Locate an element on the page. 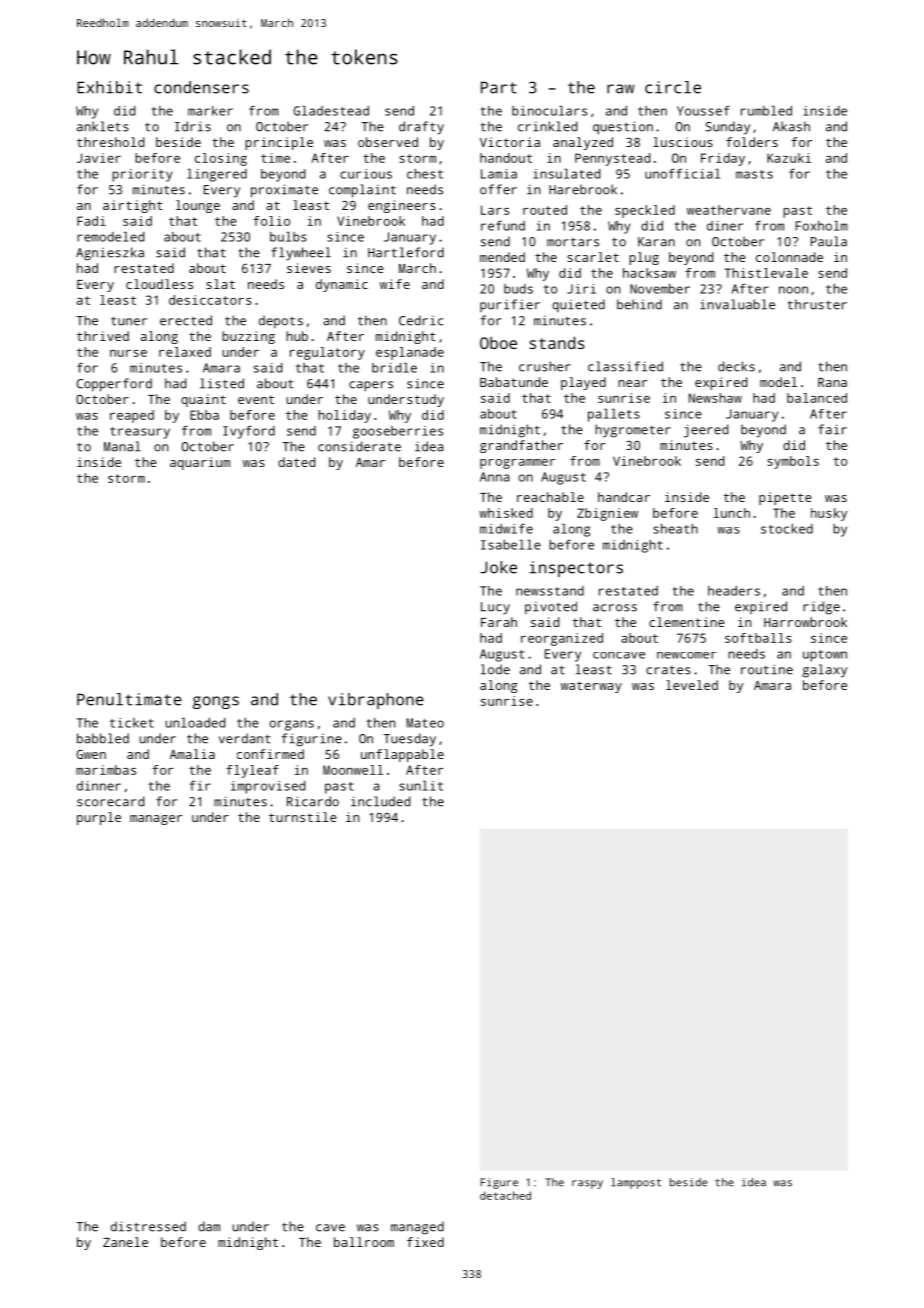  distressed is located at coordinates (148, 1226).
